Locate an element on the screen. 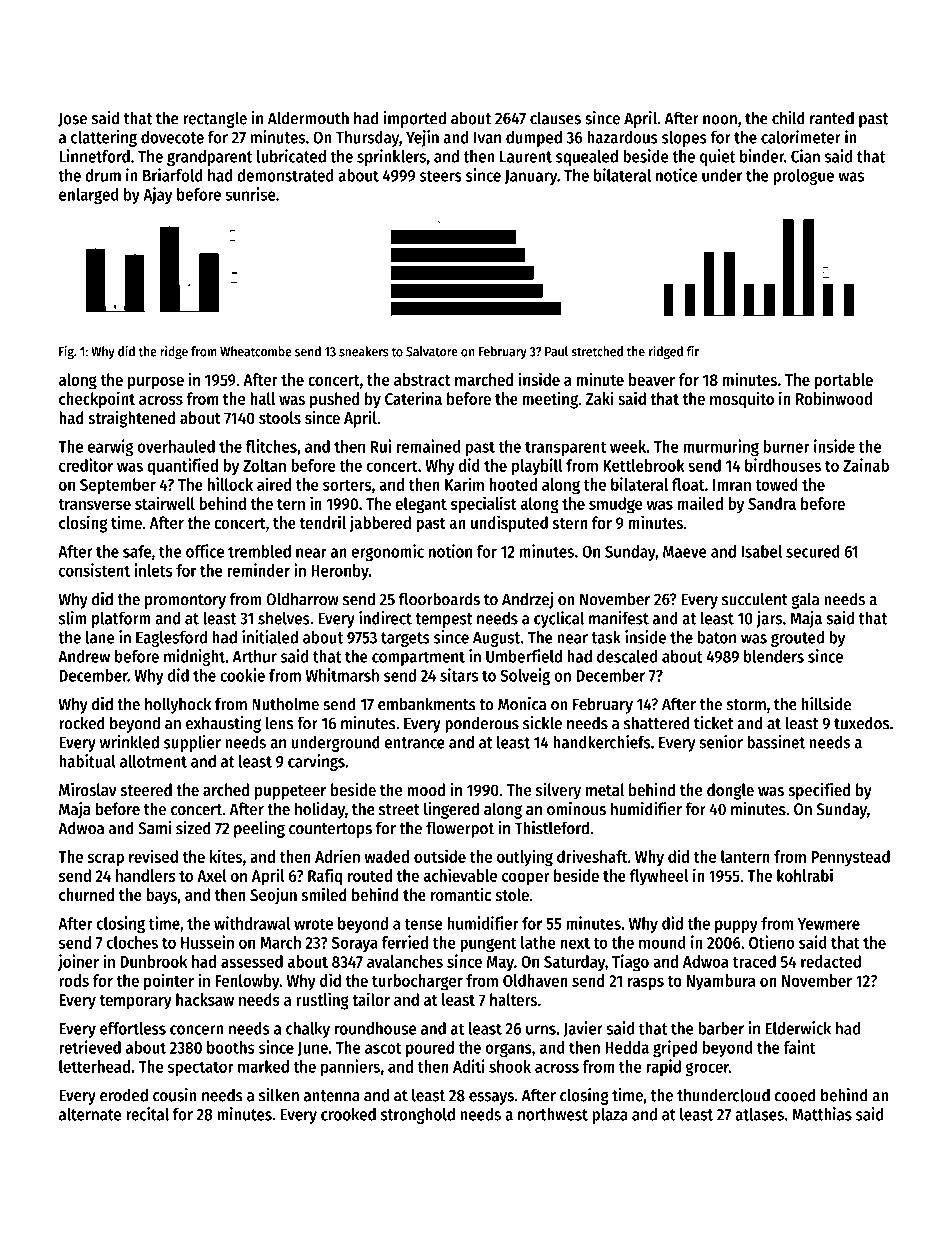 This screenshot has height=1233, width=952. transverse is located at coordinates (94, 504).
